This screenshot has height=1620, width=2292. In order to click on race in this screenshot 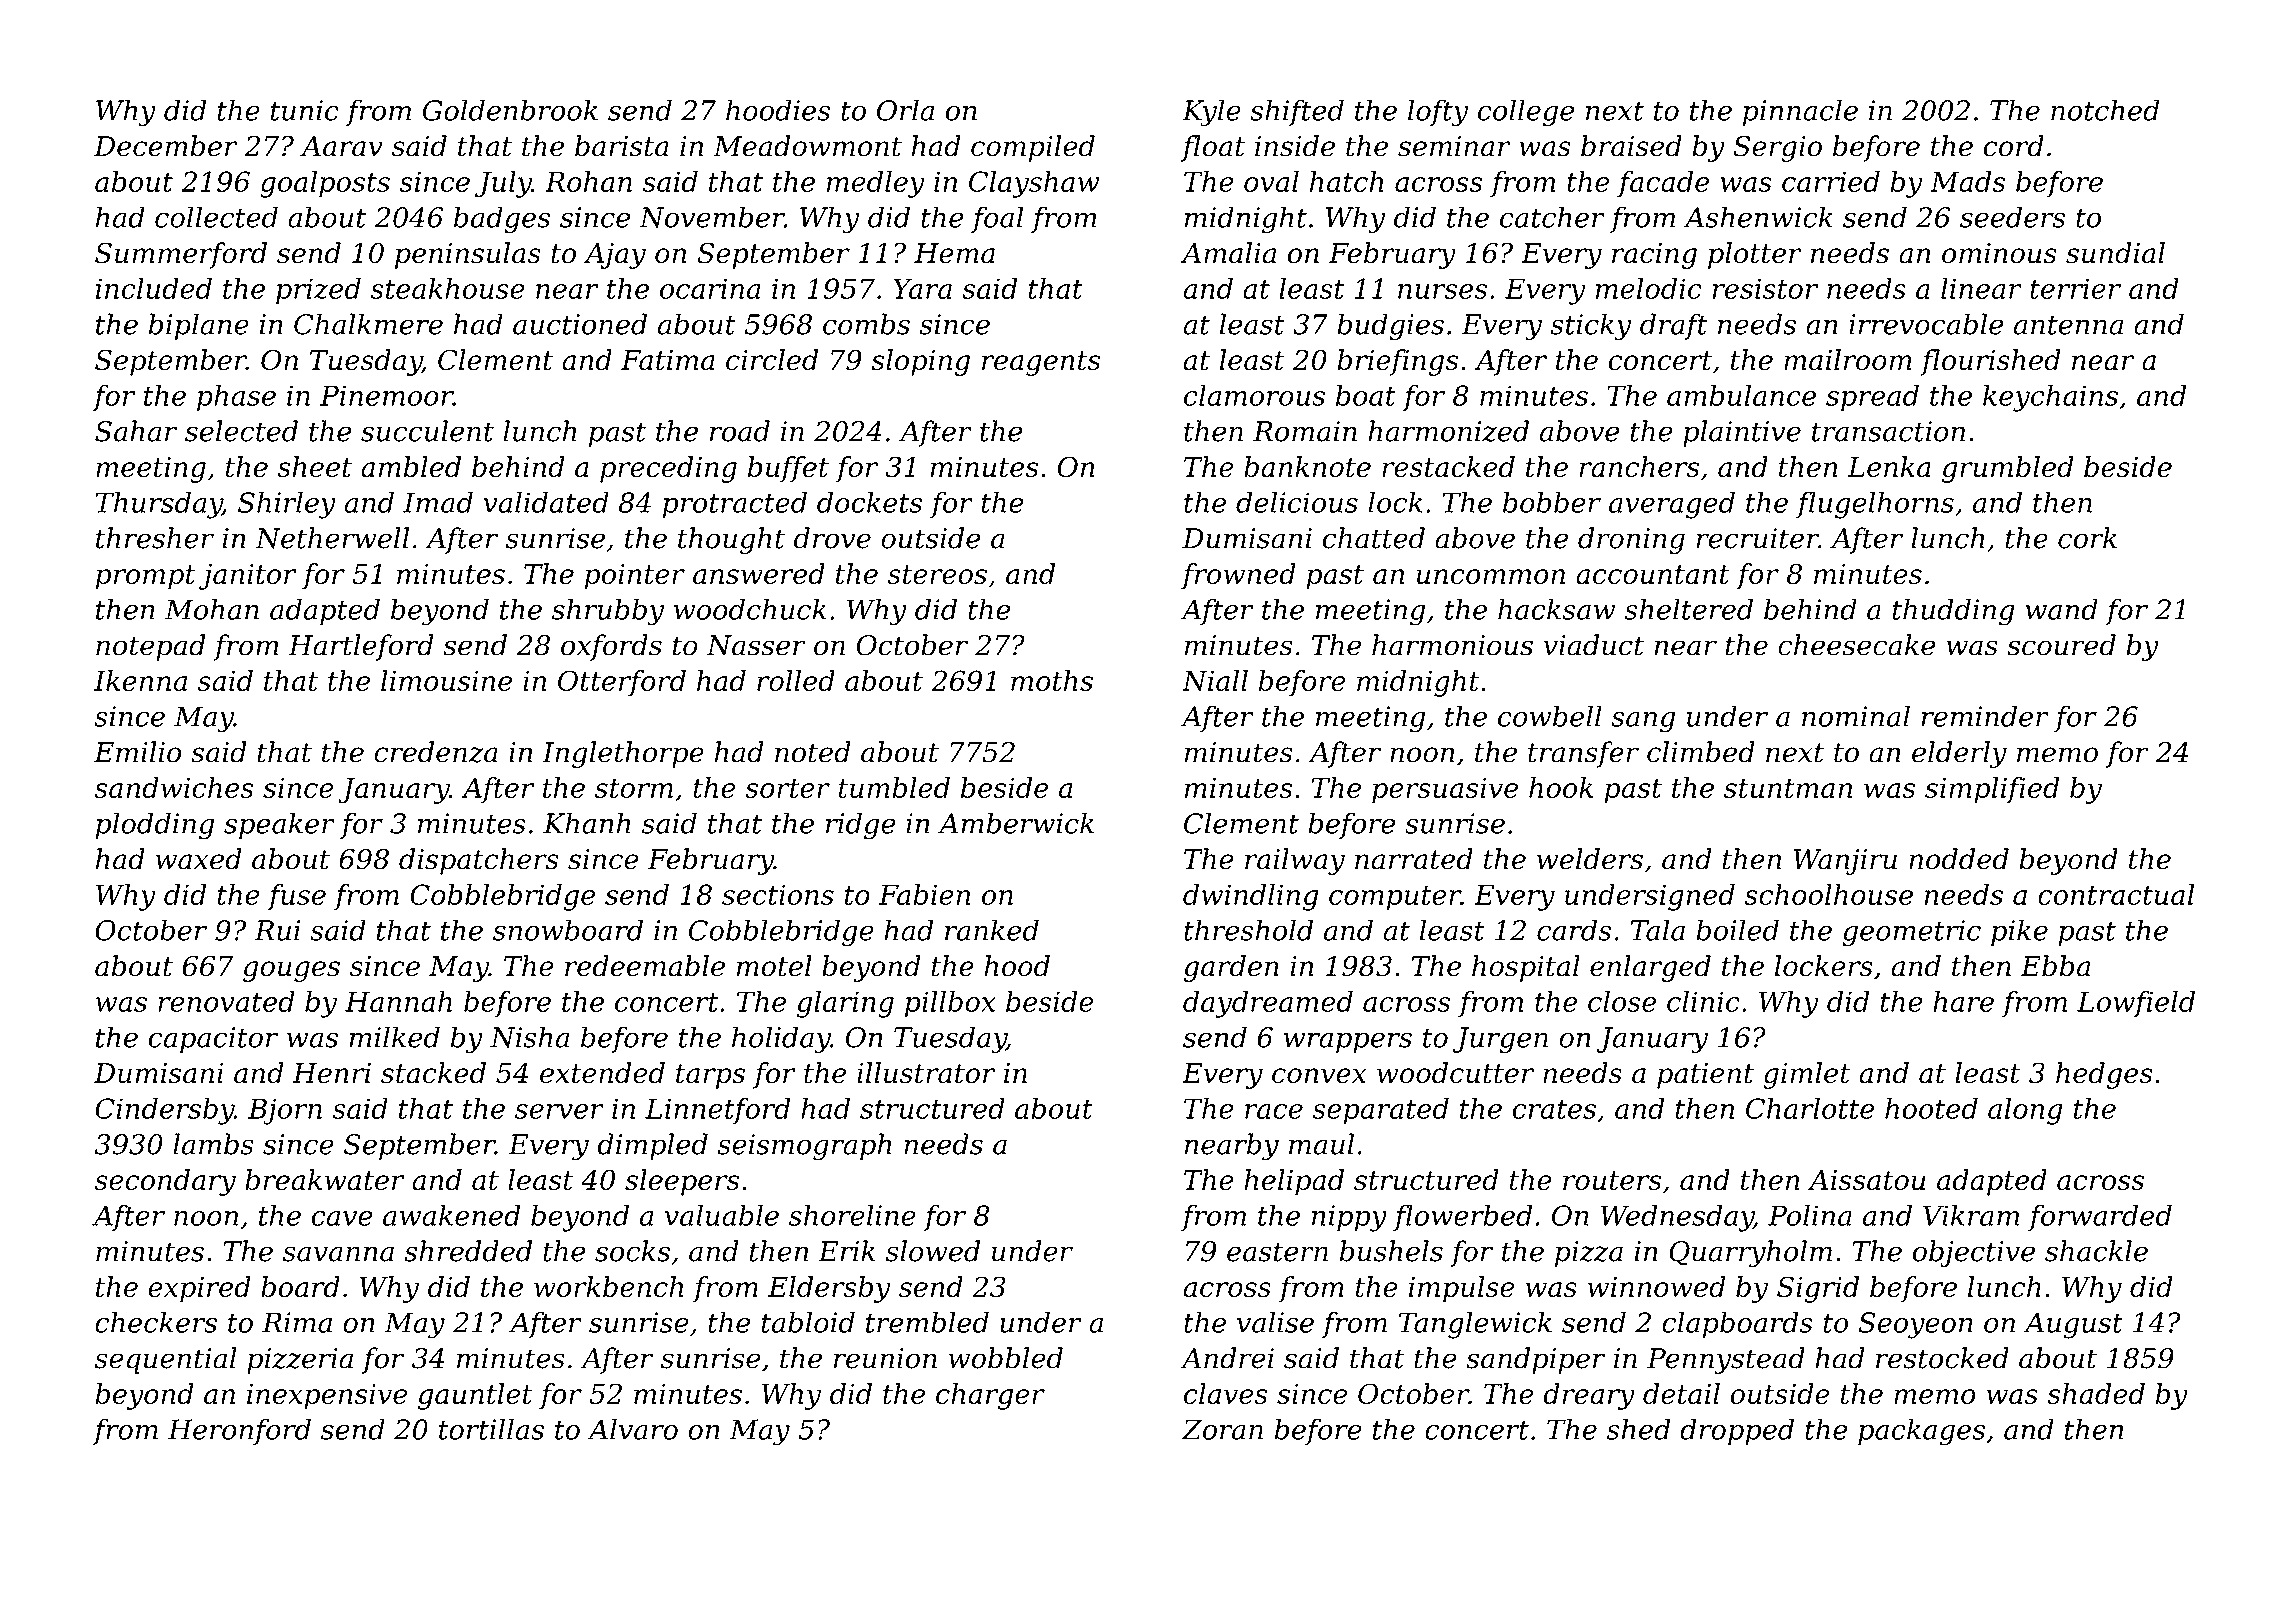, I will do `click(1274, 1111)`.
